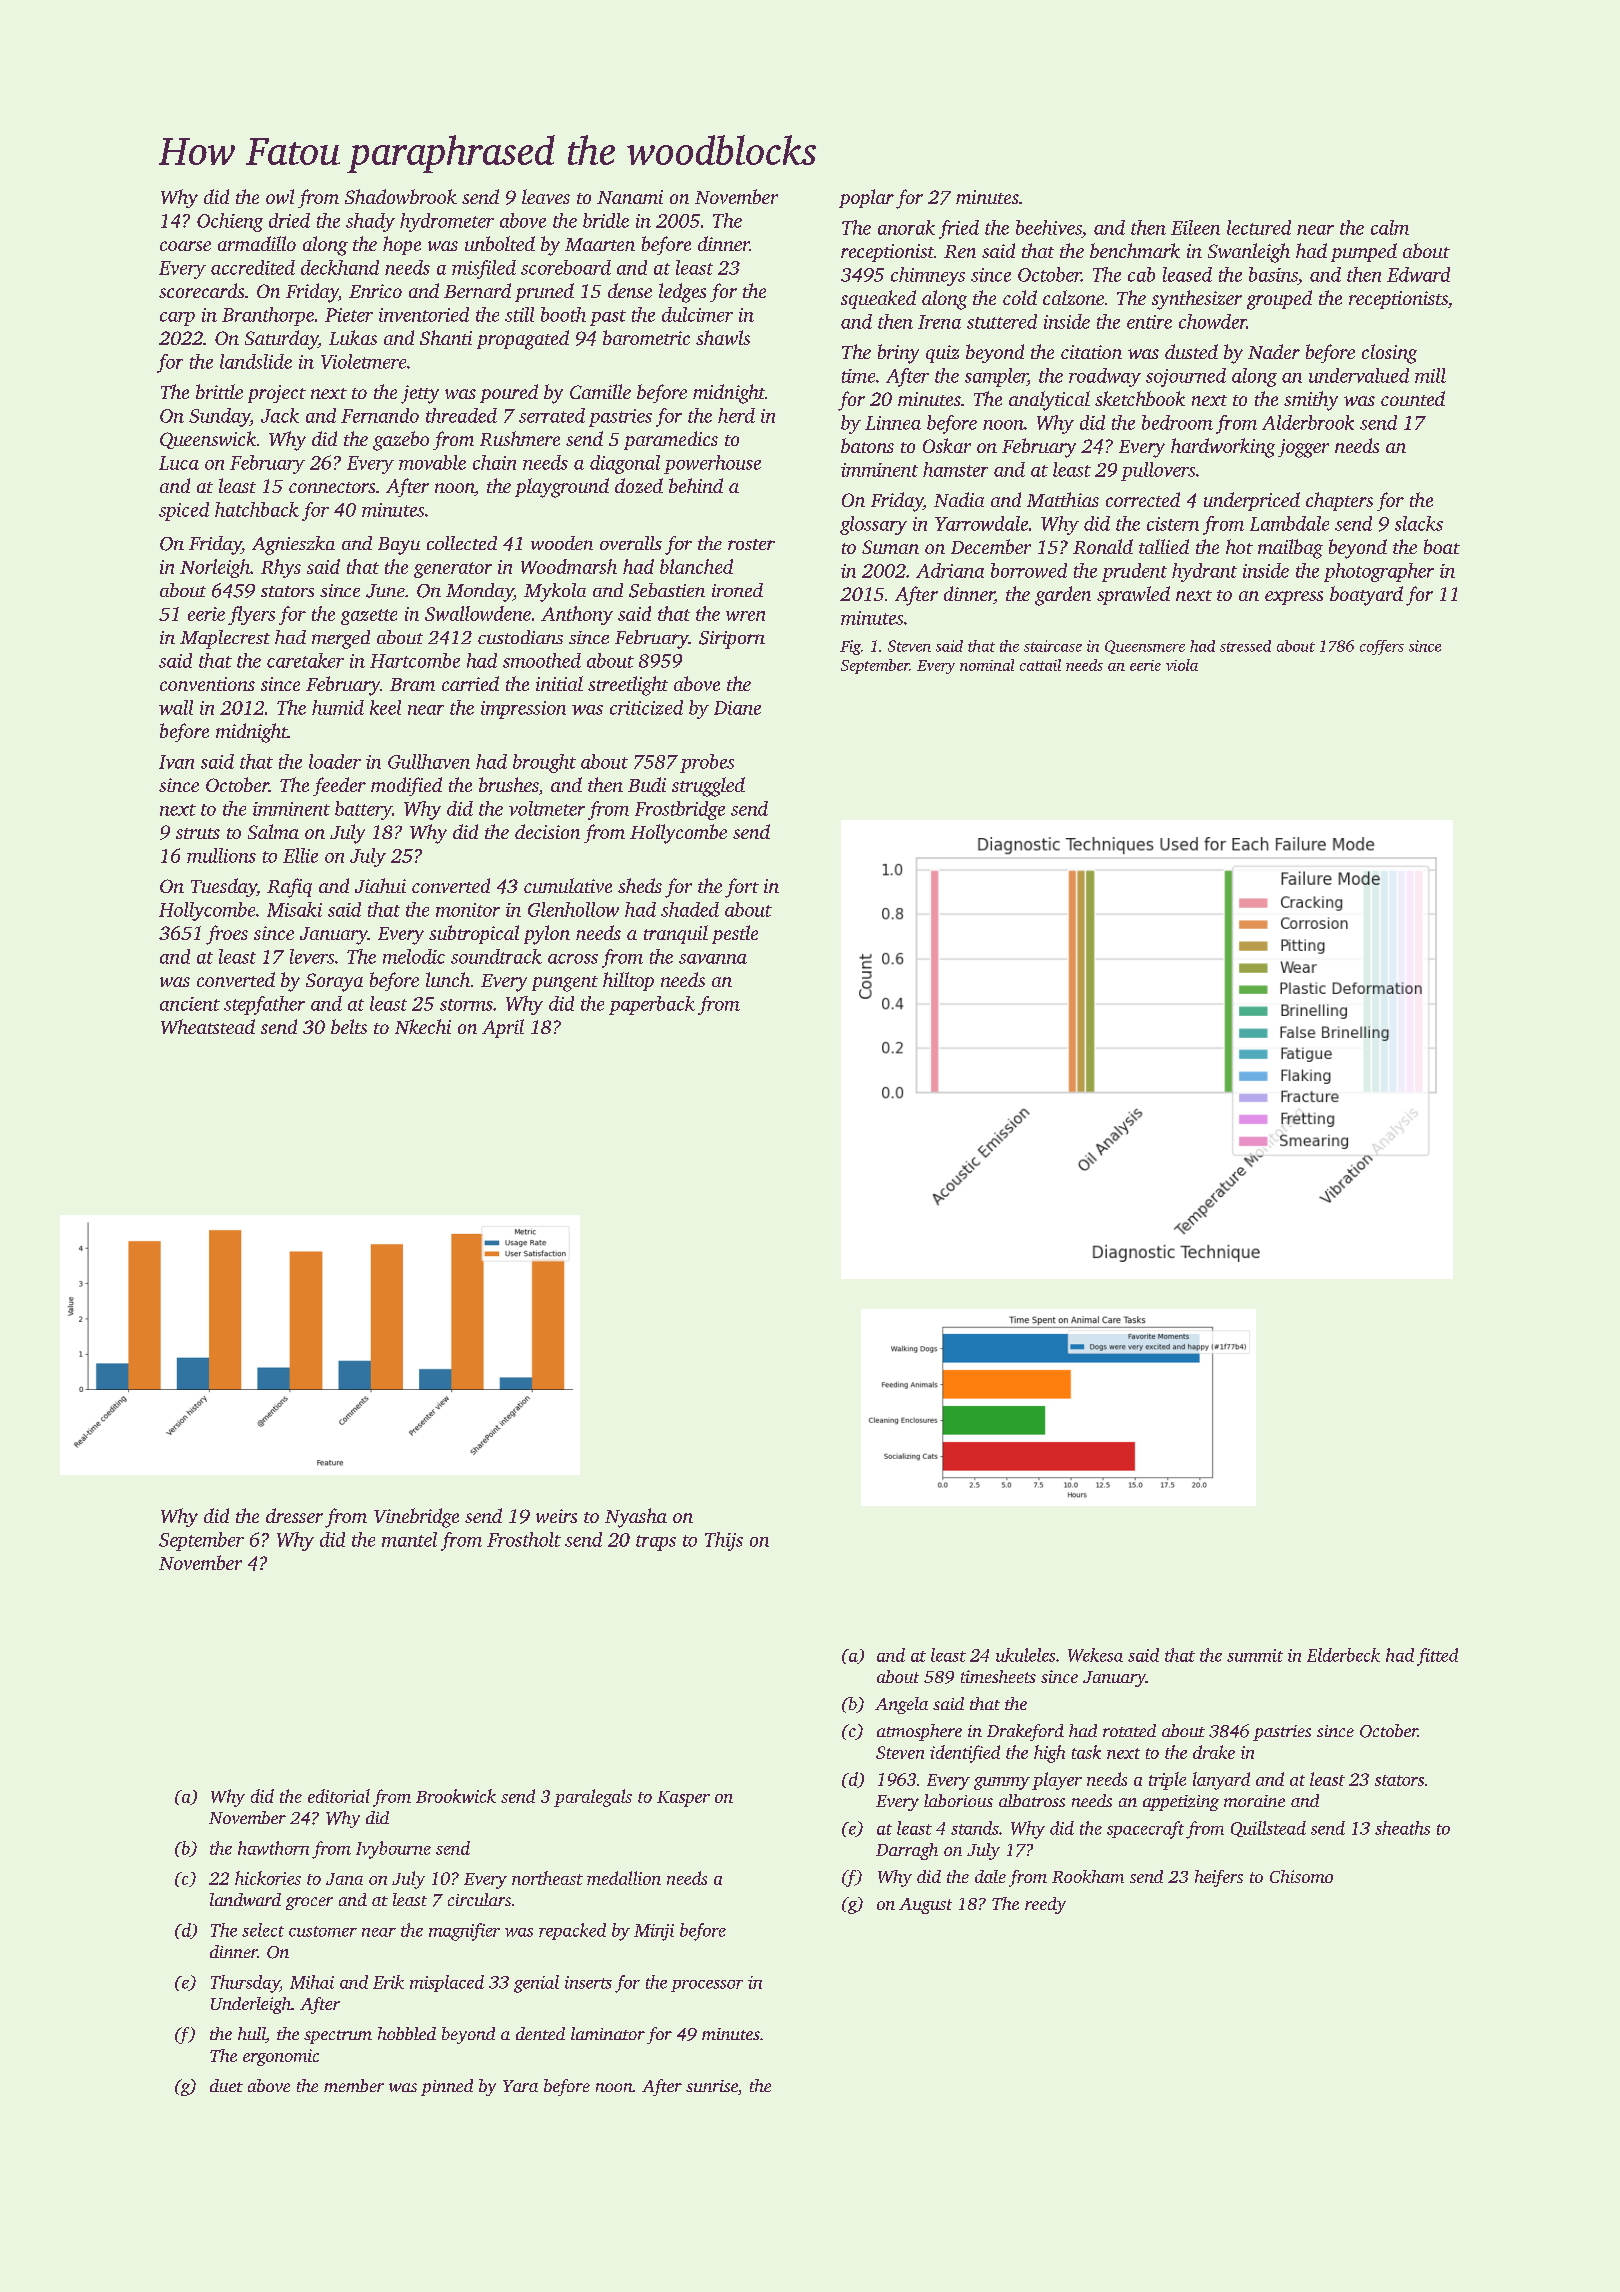  What do you see at coordinates (647, 784) in the document?
I see `Budi` at bounding box center [647, 784].
